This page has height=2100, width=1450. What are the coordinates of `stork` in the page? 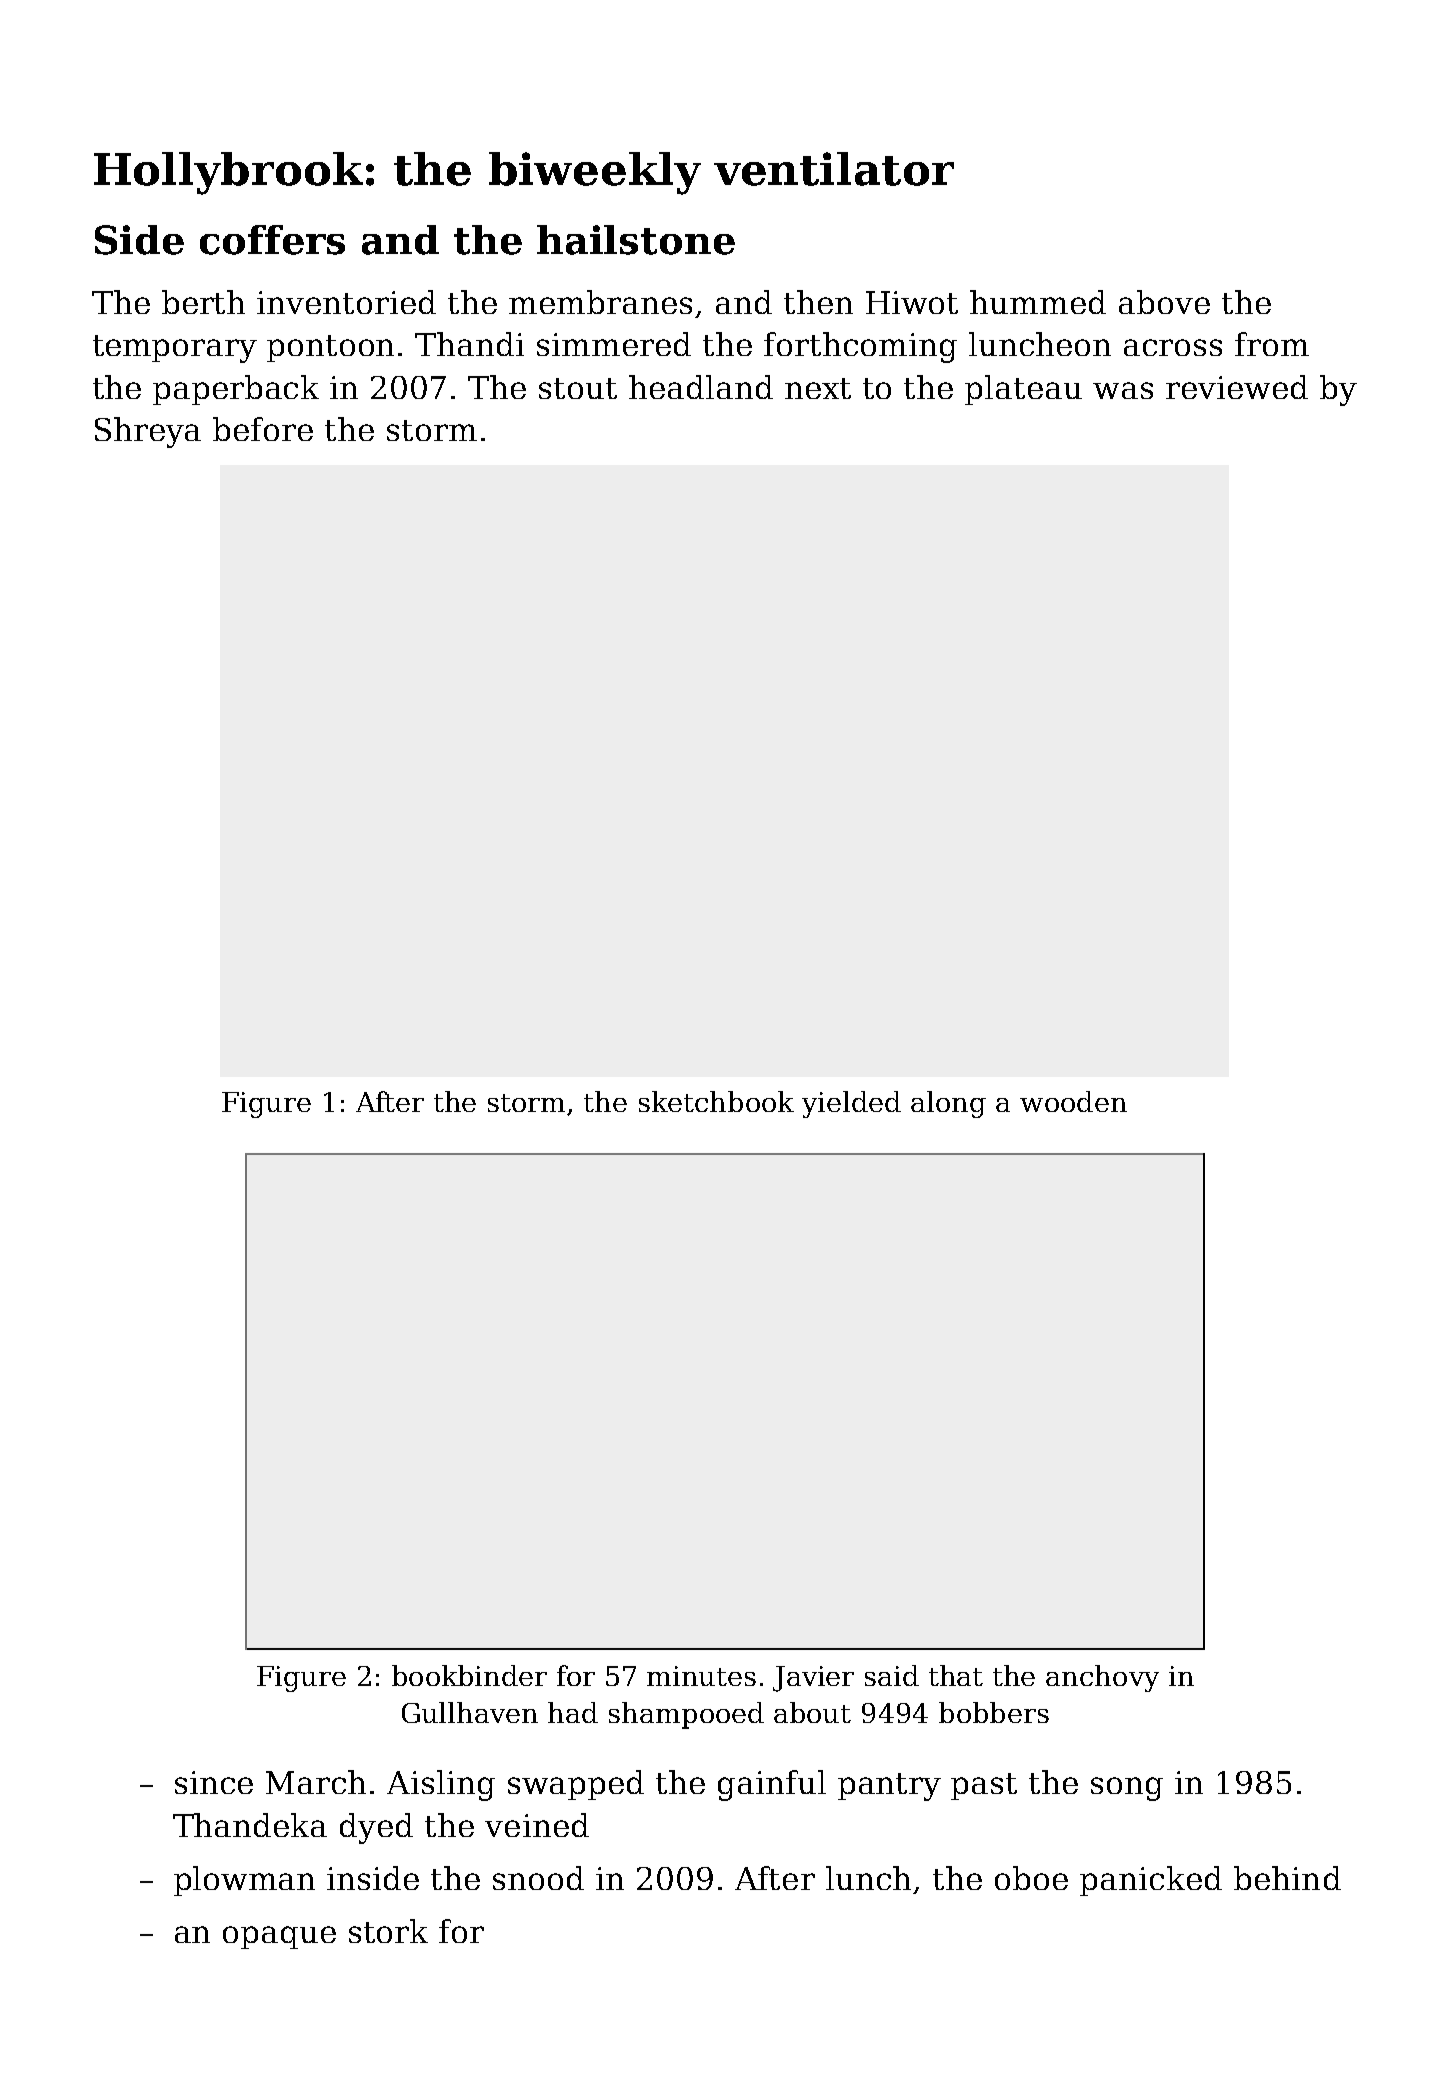 It's located at (388, 1931).
